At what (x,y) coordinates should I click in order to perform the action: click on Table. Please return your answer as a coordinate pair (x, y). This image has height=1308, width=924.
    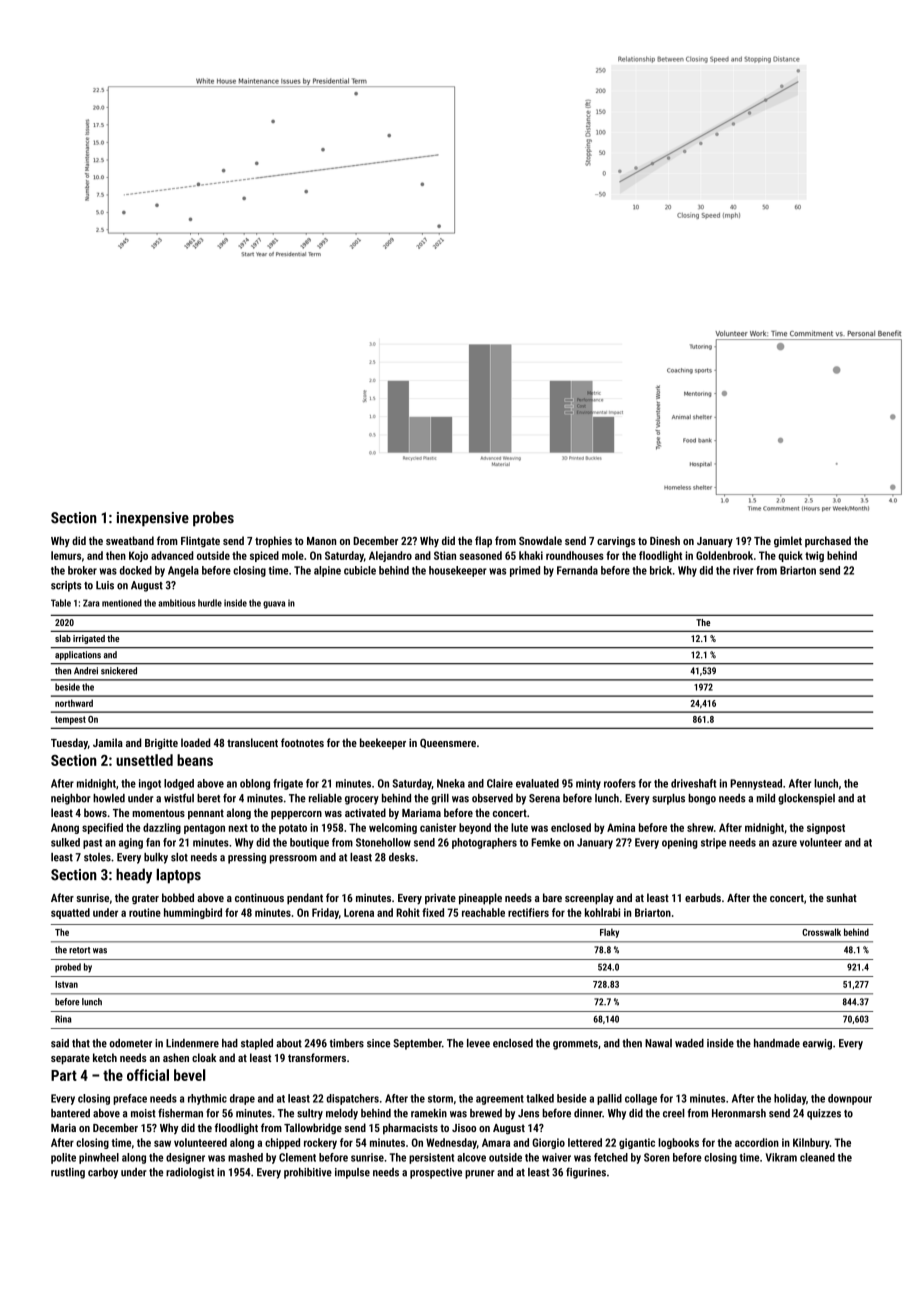
    Looking at the image, I should click on (61, 603).
